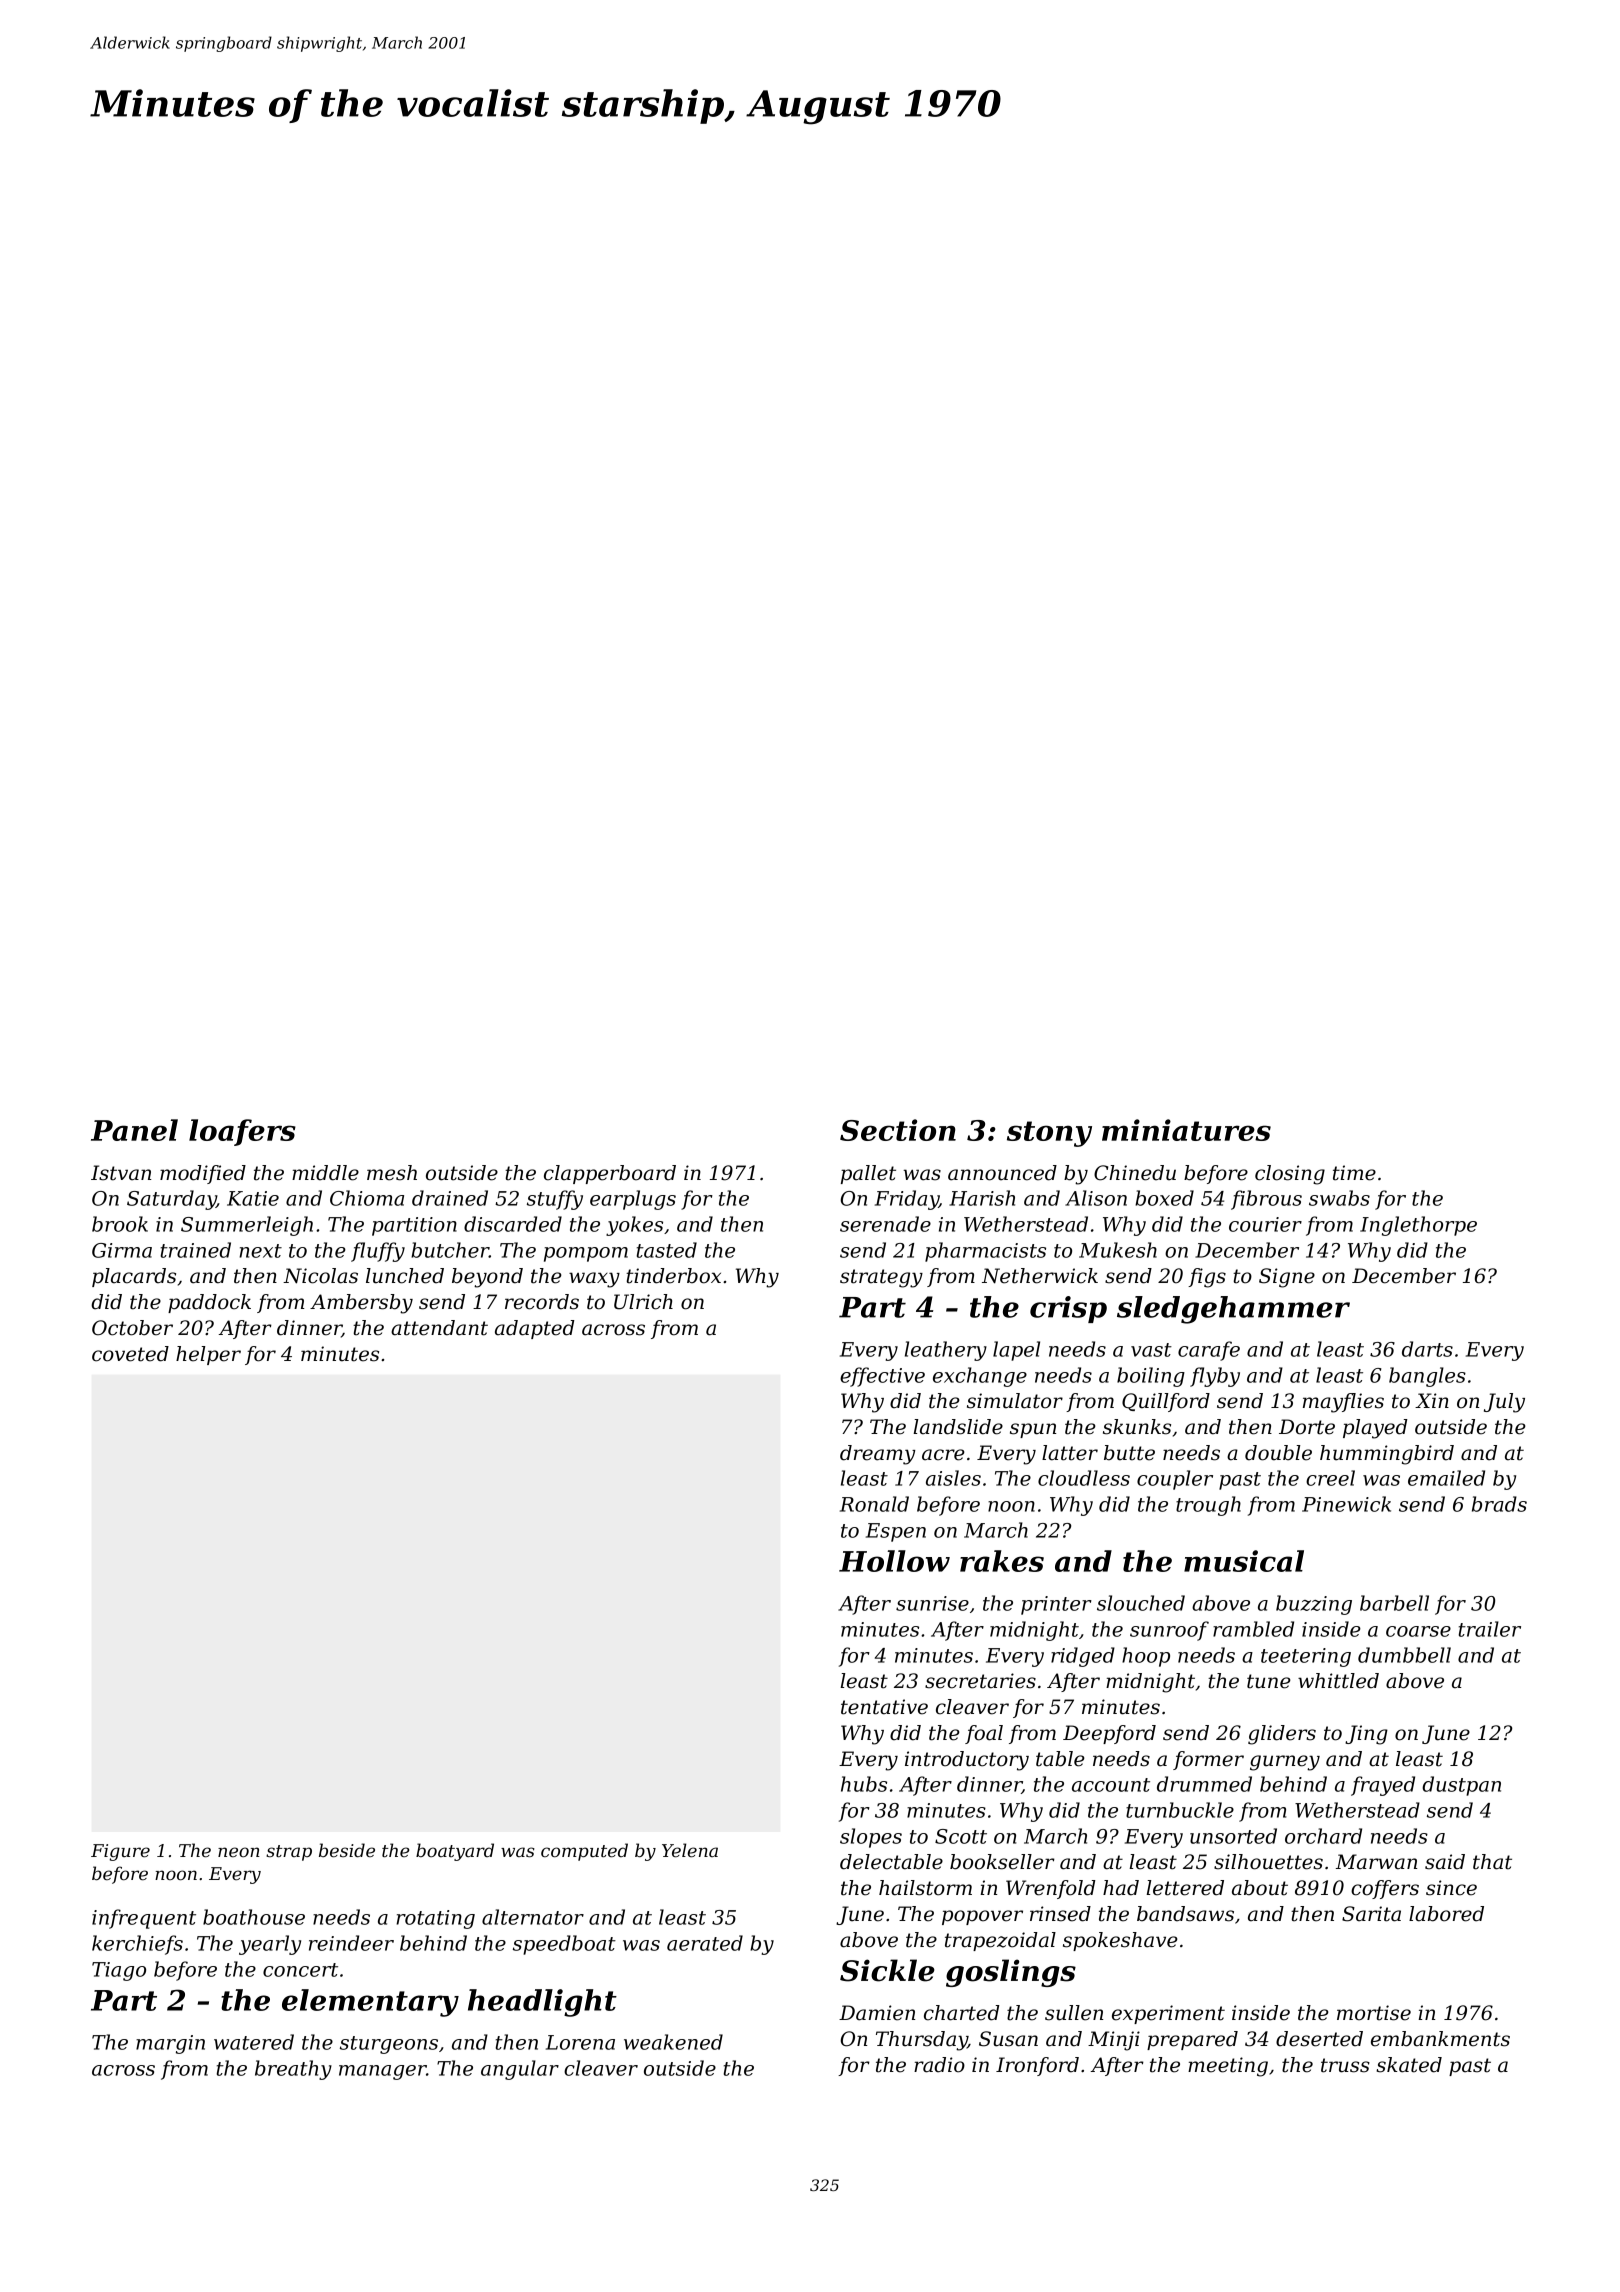 Image resolution: width=1620 pixels, height=2292 pixels. Describe the element at coordinates (242, 1132) in the document. I see `loafers` at that location.
